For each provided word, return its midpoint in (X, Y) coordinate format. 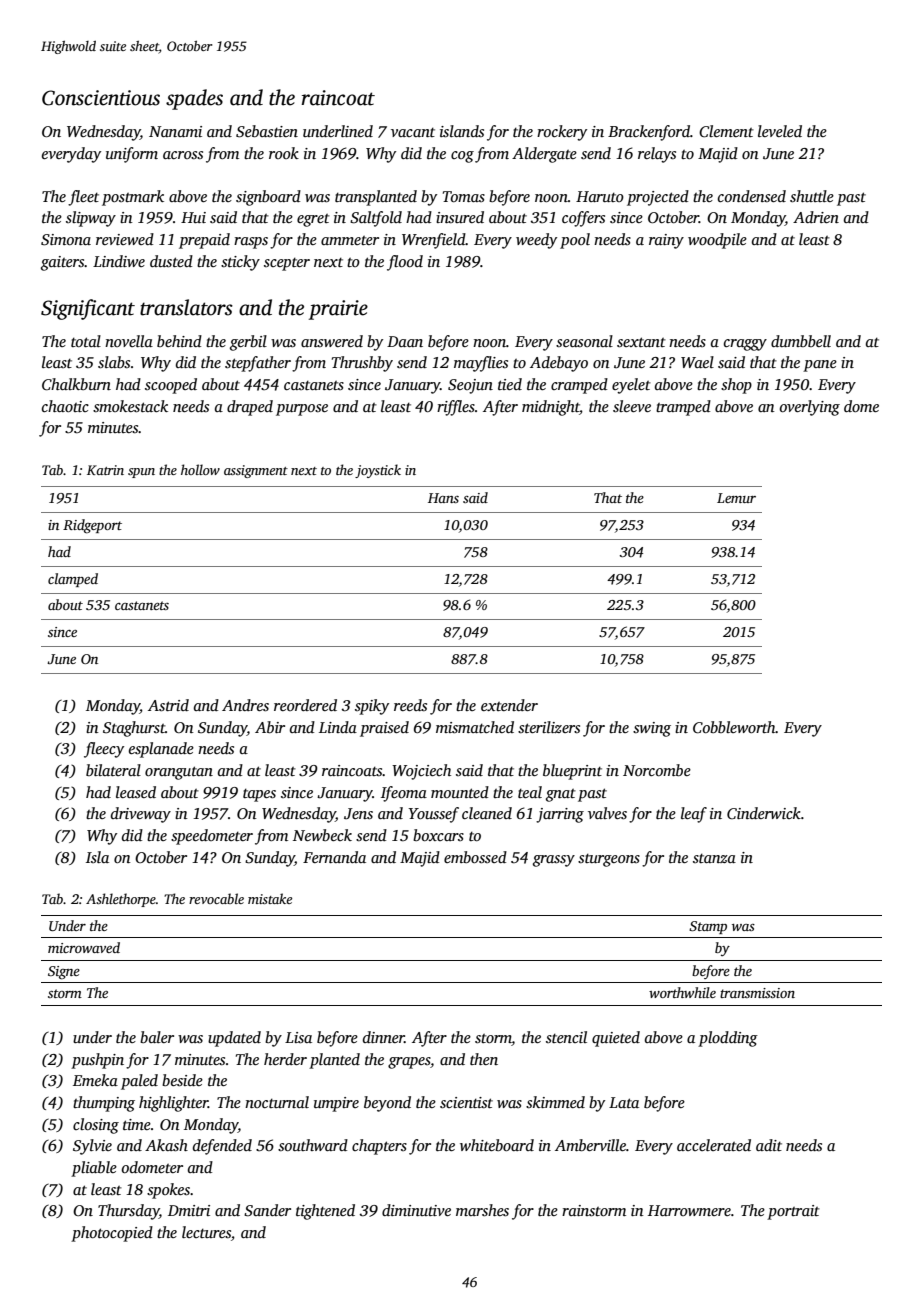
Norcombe (657, 770)
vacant (413, 132)
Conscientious (101, 98)
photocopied (112, 1234)
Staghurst (134, 729)
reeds (410, 705)
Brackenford (649, 133)
